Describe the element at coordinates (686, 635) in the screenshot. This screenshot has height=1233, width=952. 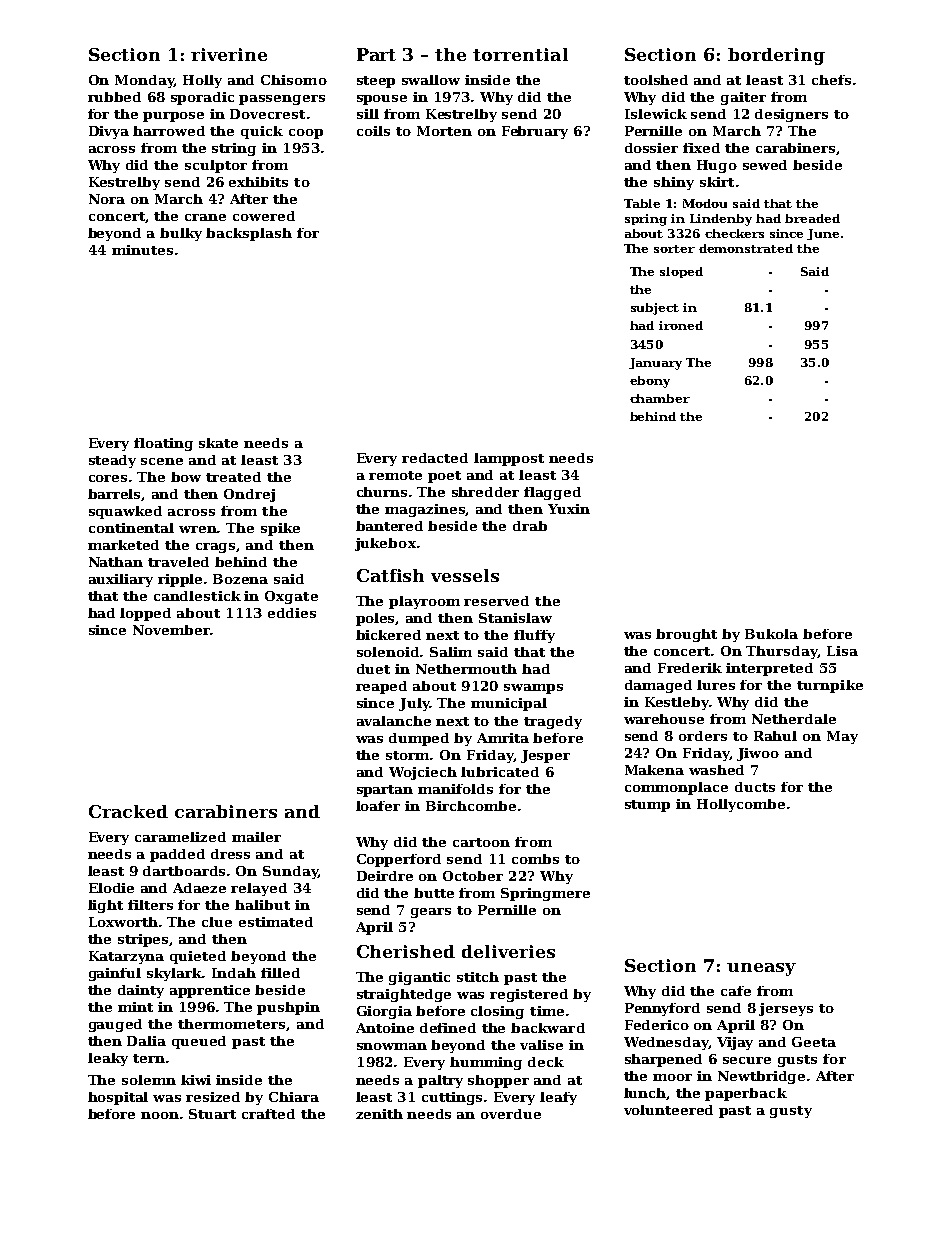
I see `brought` at that location.
